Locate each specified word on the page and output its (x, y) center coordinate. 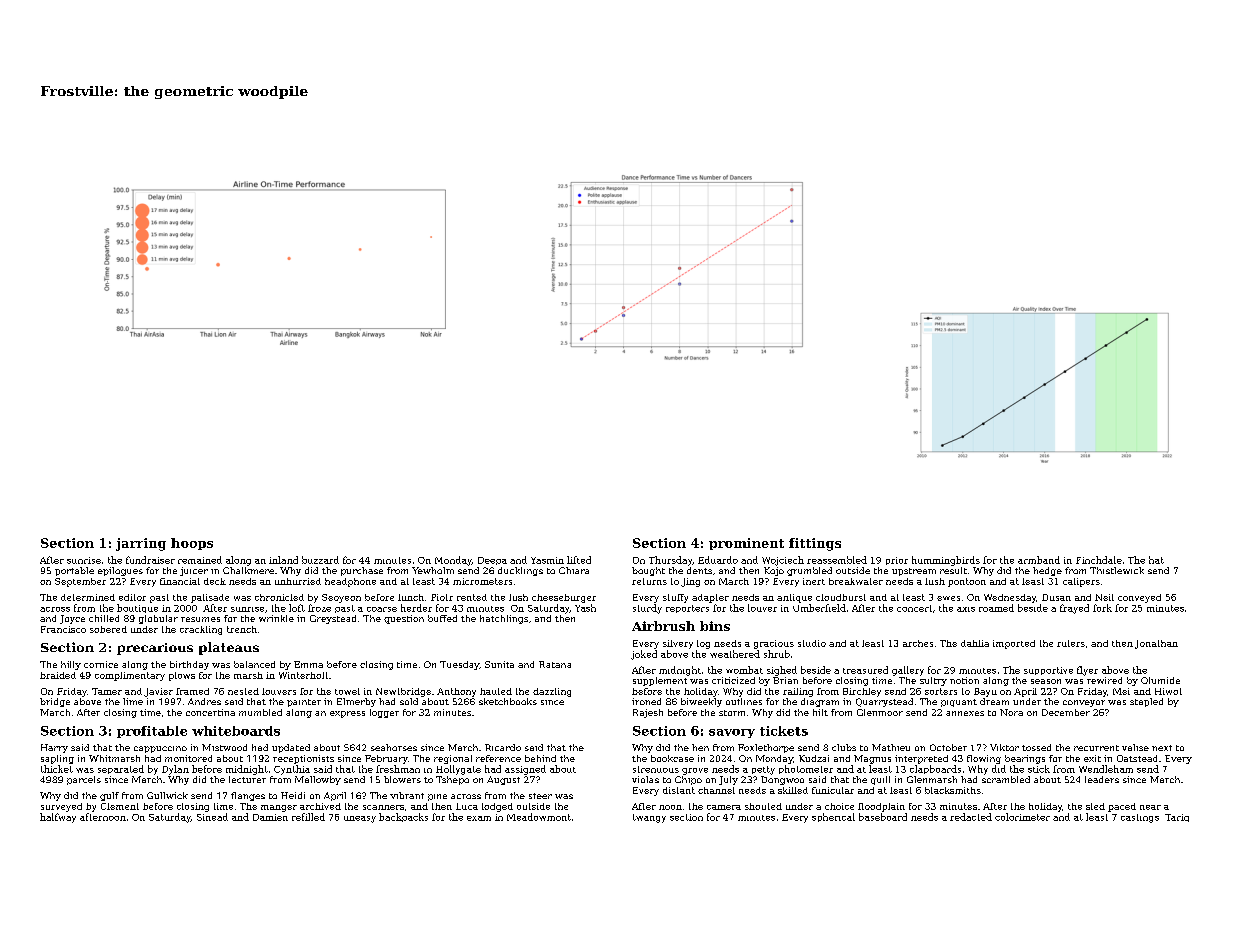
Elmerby (356, 702)
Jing (690, 582)
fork (1102, 608)
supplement (660, 681)
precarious (155, 649)
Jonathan (1156, 644)
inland (283, 560)
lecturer (247, 779)
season (1046, 681)
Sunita (499, 664)
